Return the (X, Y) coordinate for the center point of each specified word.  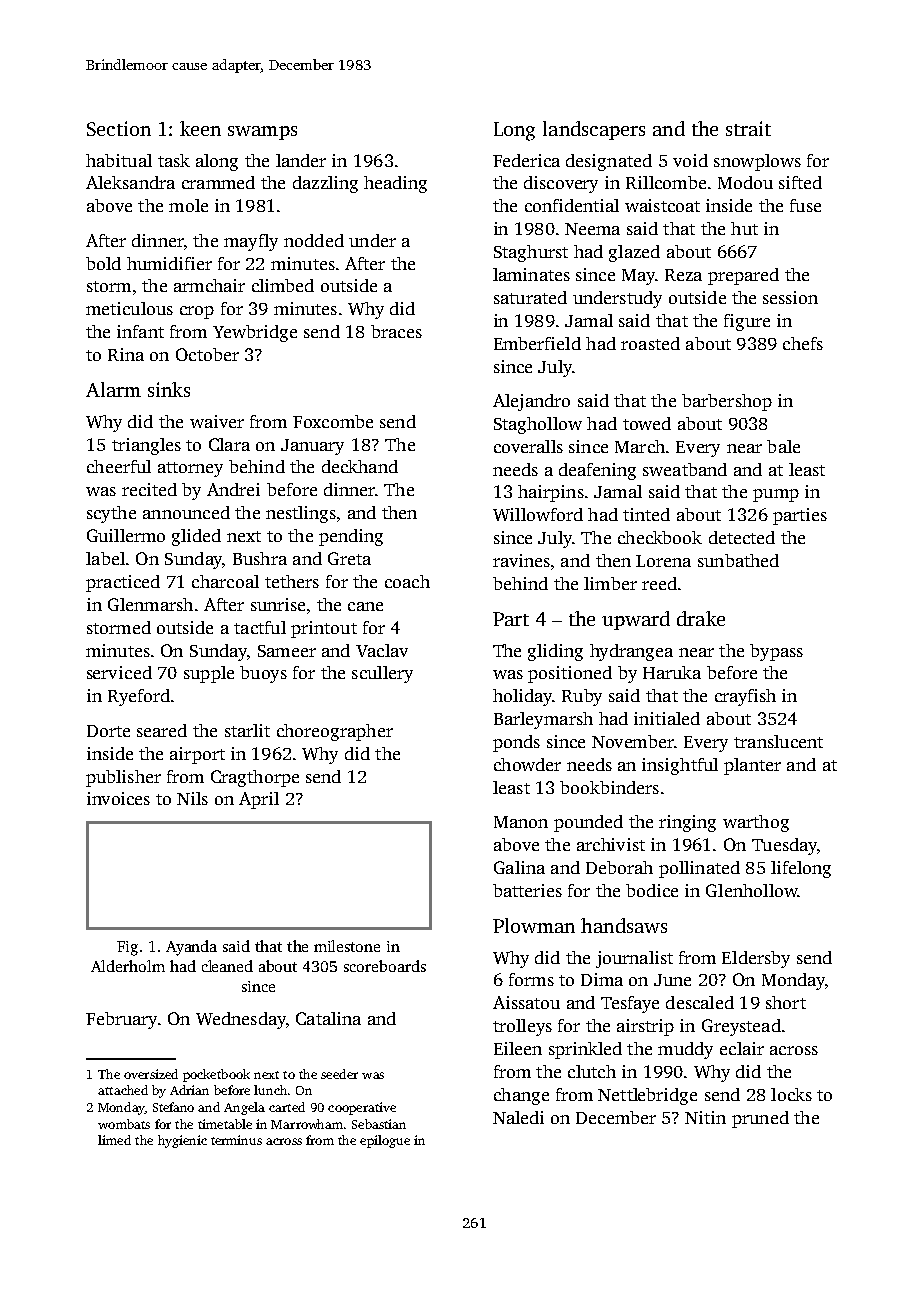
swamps (262, 133)
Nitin (705, 1117)
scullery (382, 674)
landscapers (594, 130)
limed (114, 1140)
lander (301, 160)
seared (162, 730)
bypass (776, 652)
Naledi (518, 1117)
